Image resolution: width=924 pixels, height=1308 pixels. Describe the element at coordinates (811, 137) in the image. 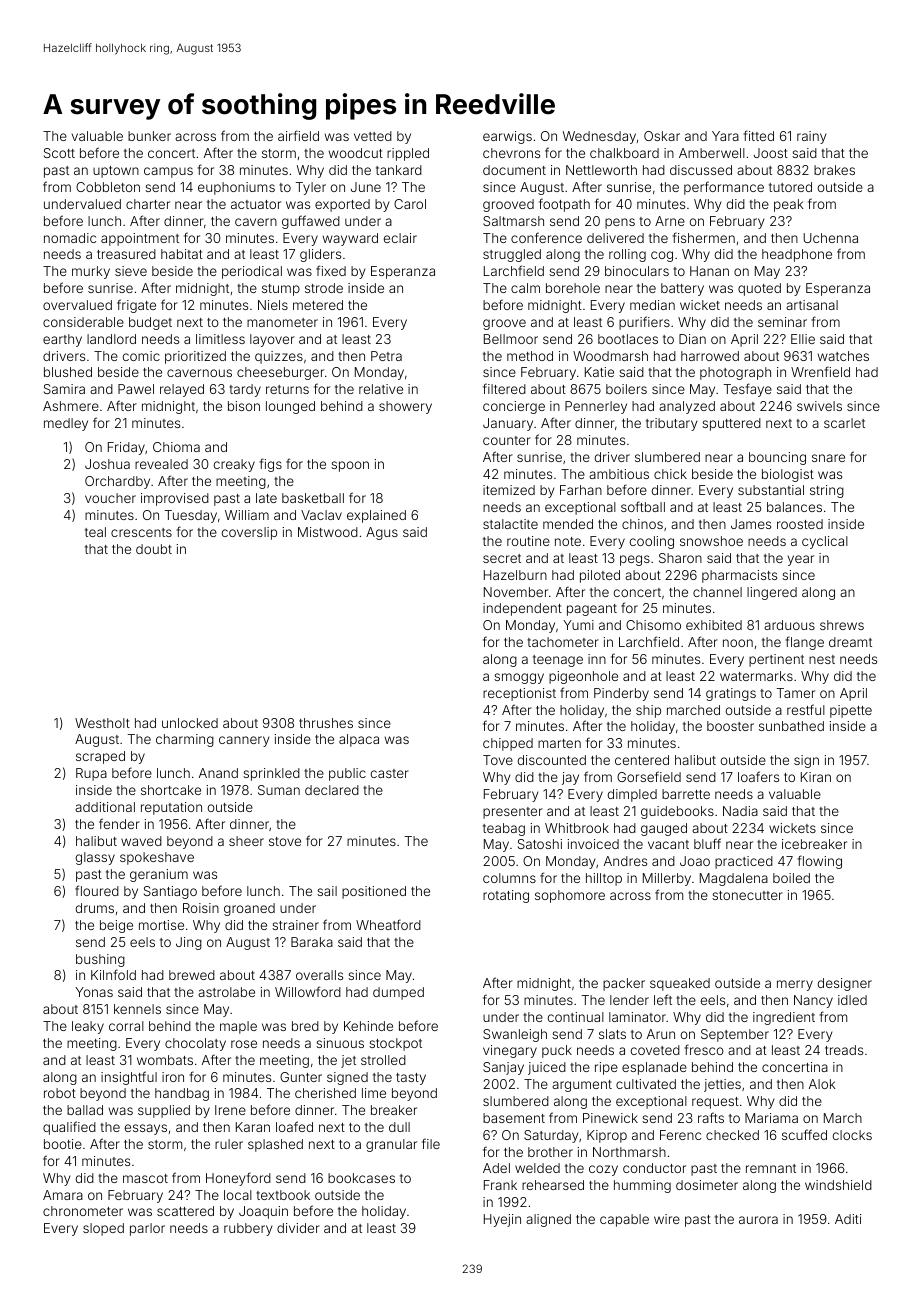

I see `rainy` at that location.
